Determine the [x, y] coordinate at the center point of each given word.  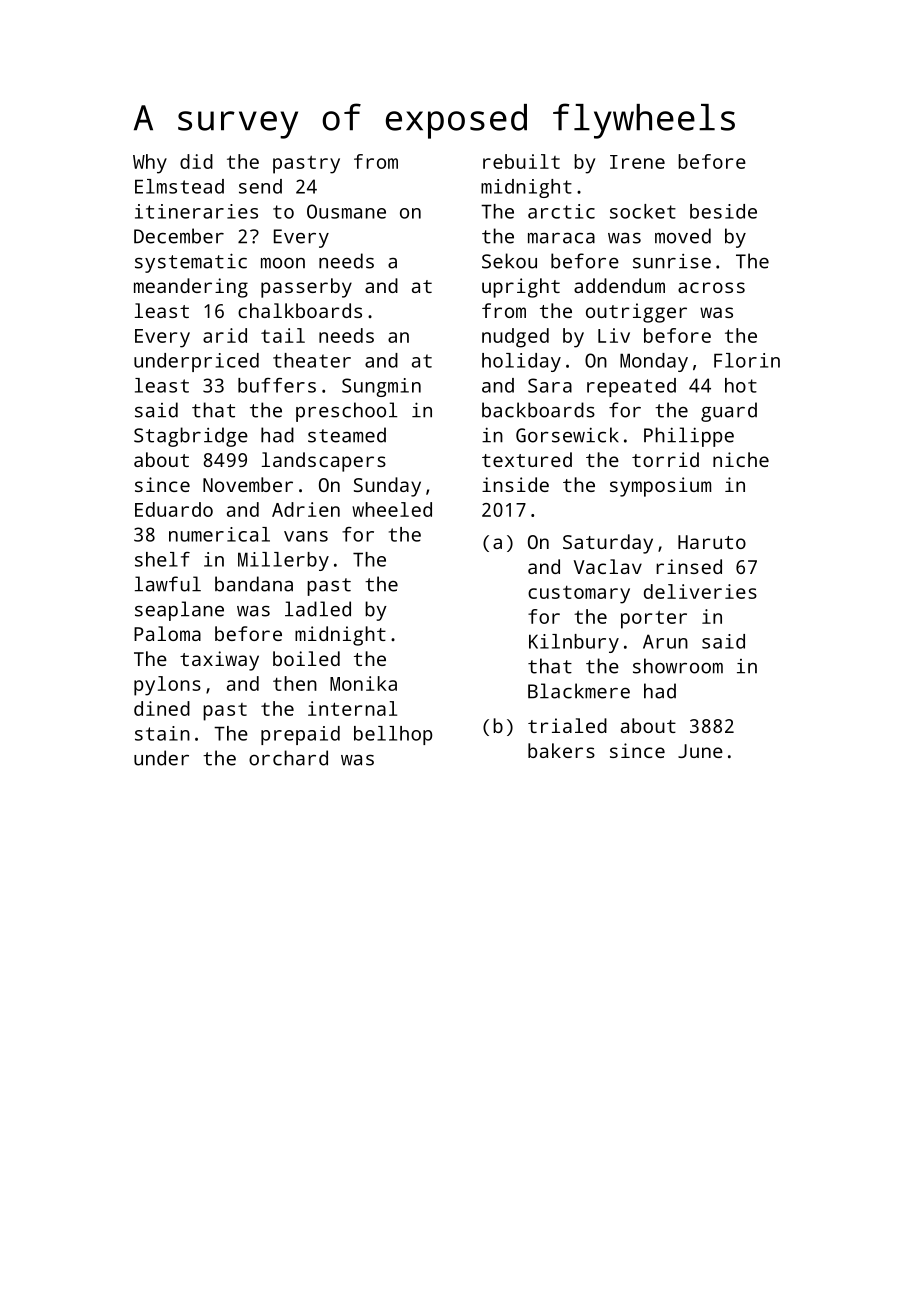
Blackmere [579, 691]
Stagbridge [191, 437]
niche [741, 459]
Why [150, 164]
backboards [538, 410]
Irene [637, 162]
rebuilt [521, 161]
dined [162, 708]
